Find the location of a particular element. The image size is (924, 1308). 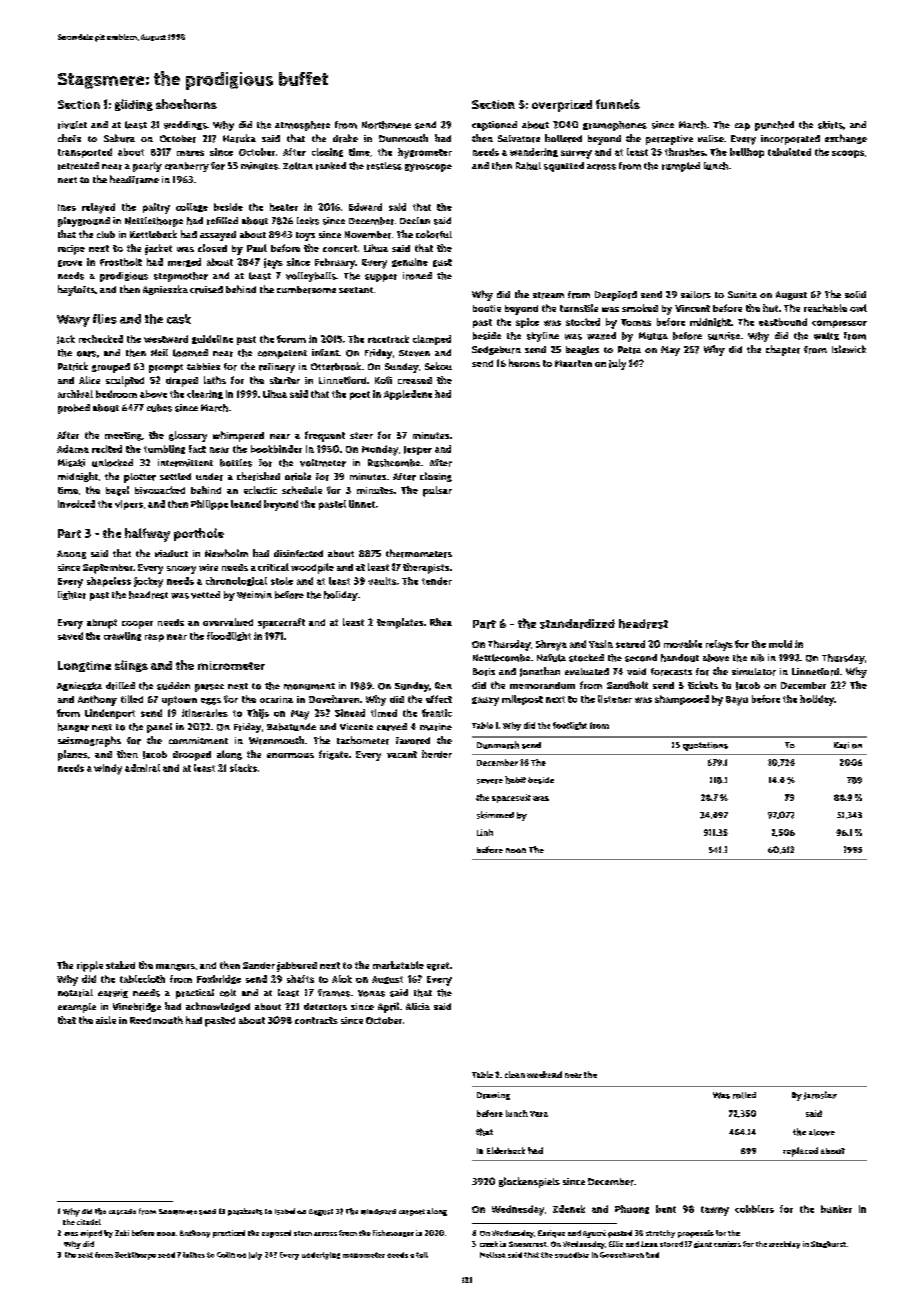

Sakura is located at coordinates (119, 138).
